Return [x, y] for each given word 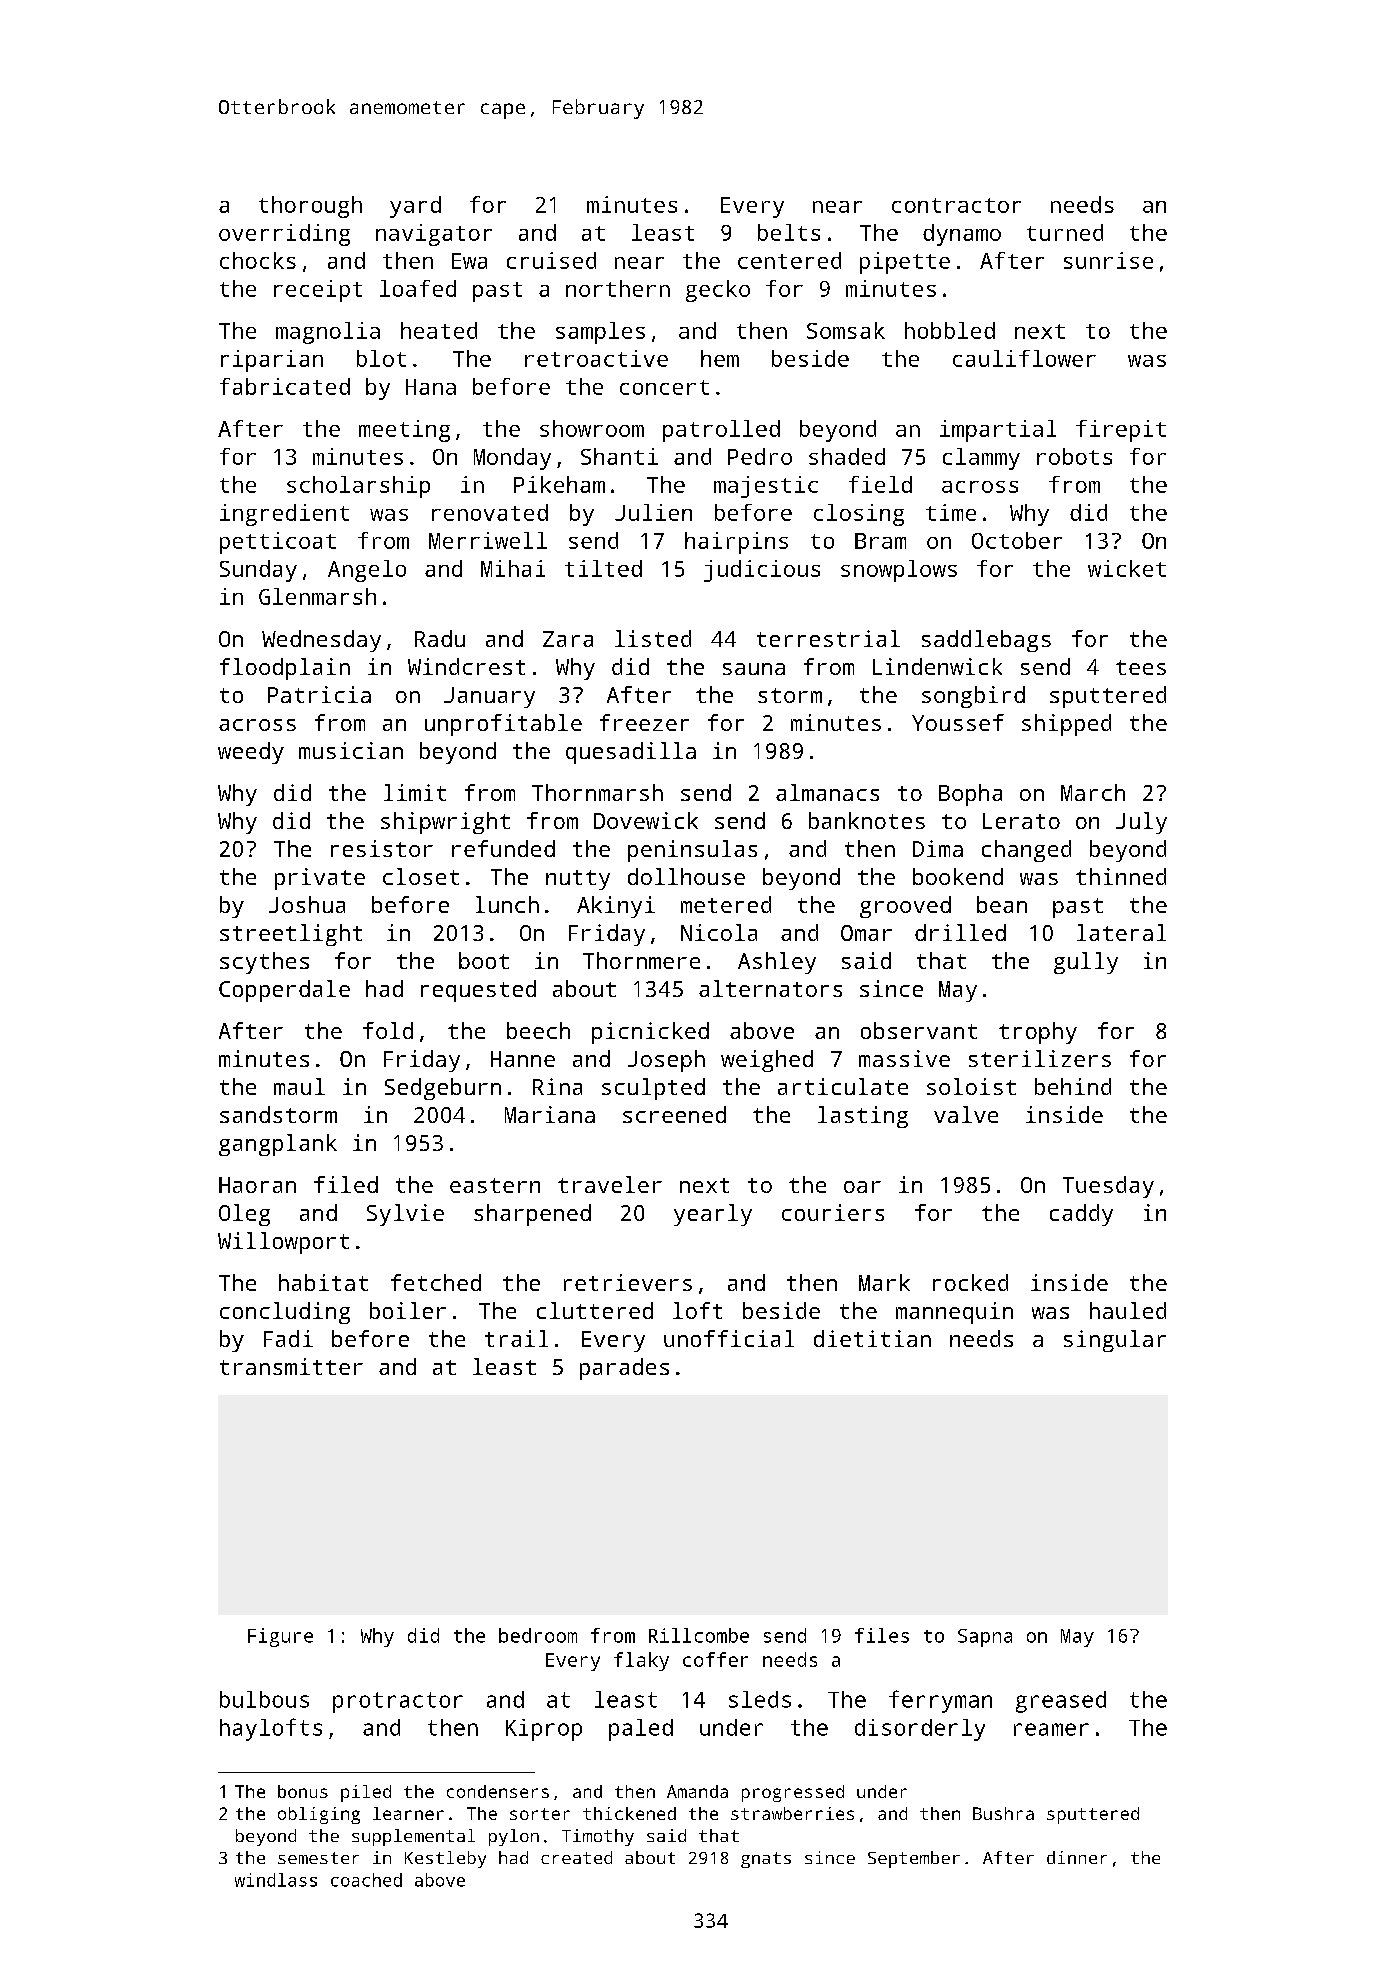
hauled [1128, 1310]
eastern [495, 1185]
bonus [303, 1791]
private [320, 879]
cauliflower [1024, 358]
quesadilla [631, 753]
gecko [718, 291]
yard [415, 207]
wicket [1127, 568]
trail [516, 1338]
